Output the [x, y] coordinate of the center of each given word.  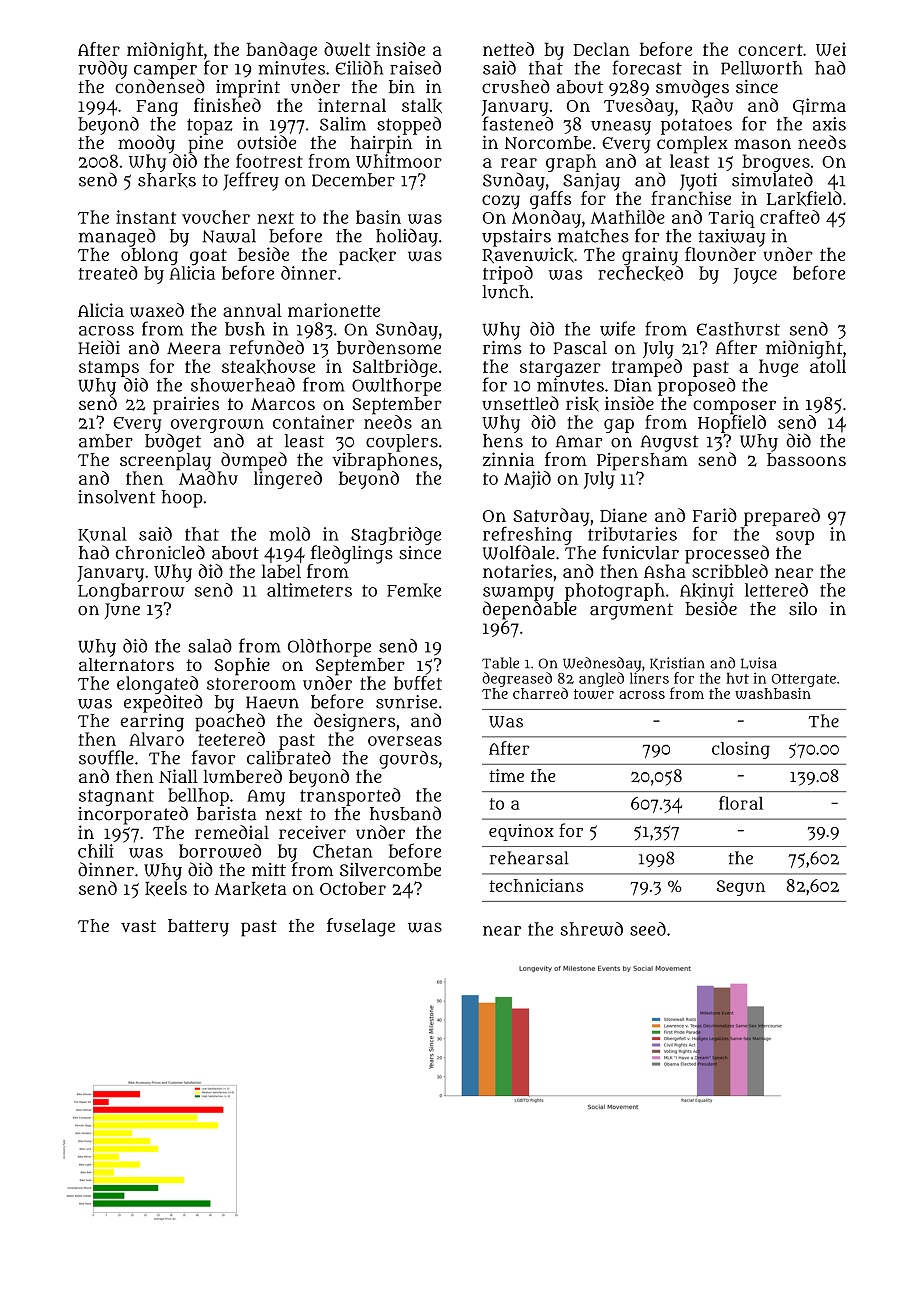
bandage [281, 51]
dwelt [347, 49]
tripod [508, 275]
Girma [819, 106]
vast [138, 926]
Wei [831, 49]
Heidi [99, 347]
